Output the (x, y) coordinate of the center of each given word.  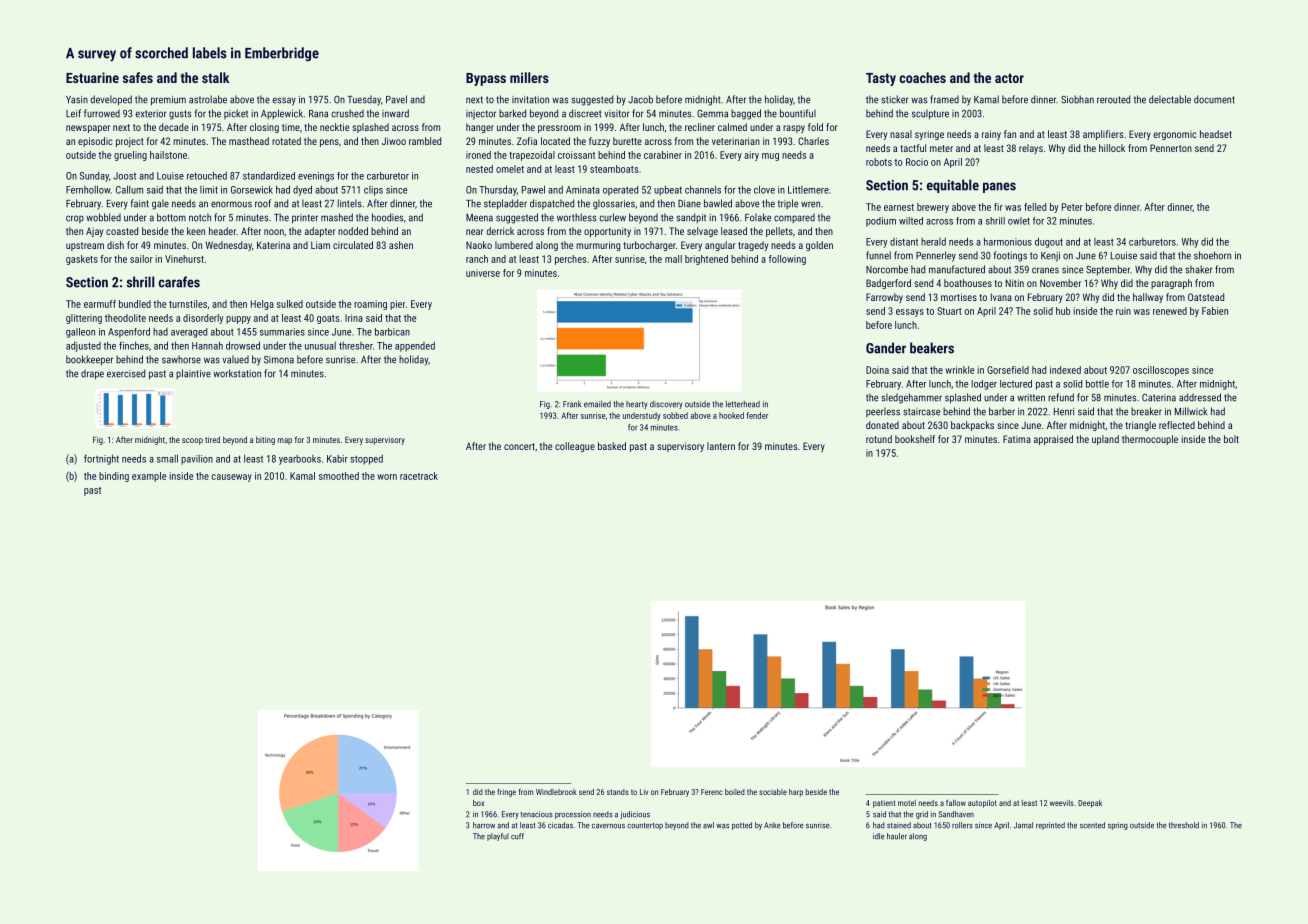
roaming (370, 305)
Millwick (1191, 411)
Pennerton (1171, 148)
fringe (506, 793)
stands (618, 792)
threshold (1184, 825)
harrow (484, 825)
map (285, 441)
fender (757, 415)
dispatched (552, 204)
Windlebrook (556, 792)
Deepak (1090, 804)
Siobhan (1077, 99)
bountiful (798, 113)
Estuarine (92, 77)
